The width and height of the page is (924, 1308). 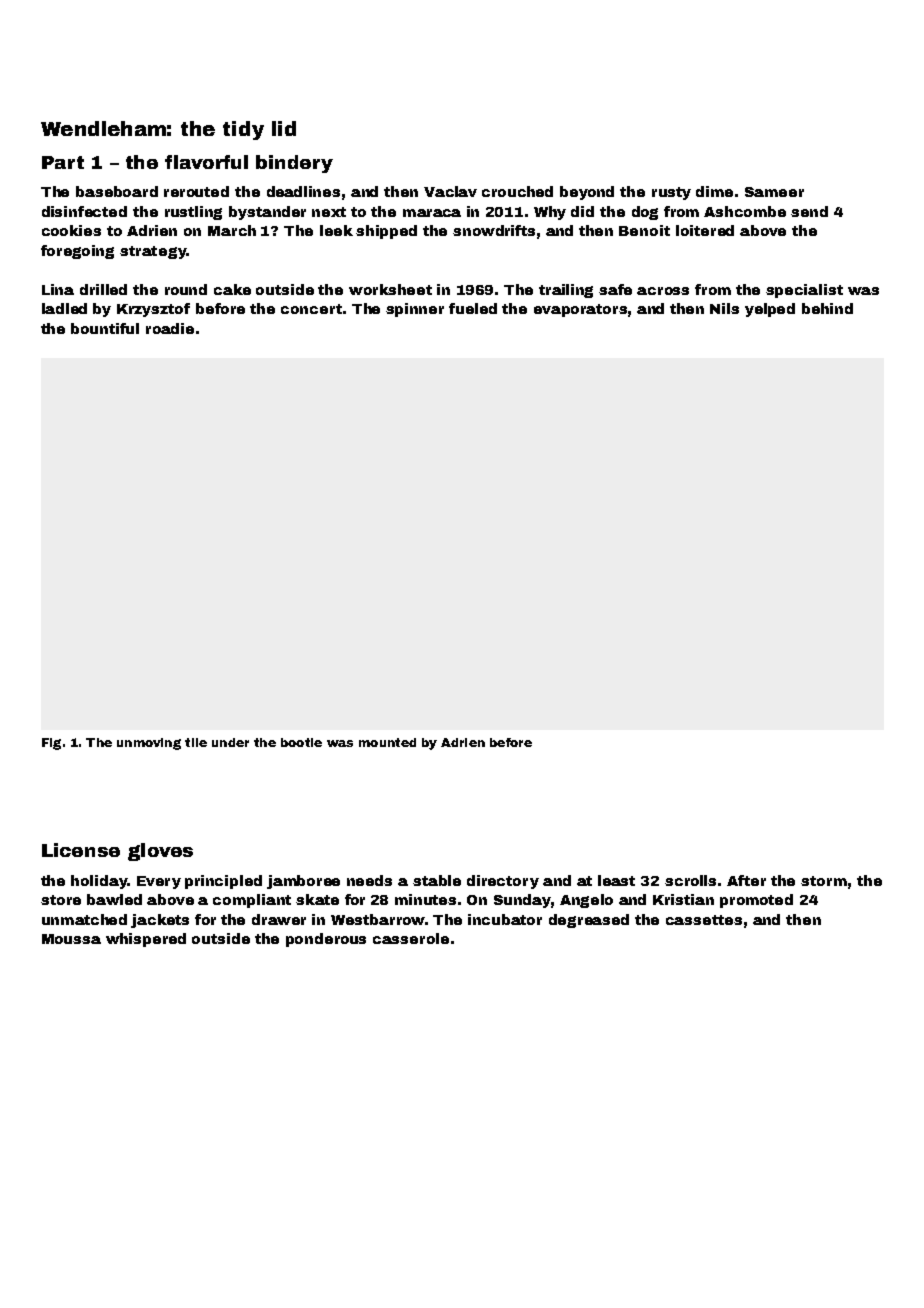 I want to click on mounted, so click(x=387, y=742).
